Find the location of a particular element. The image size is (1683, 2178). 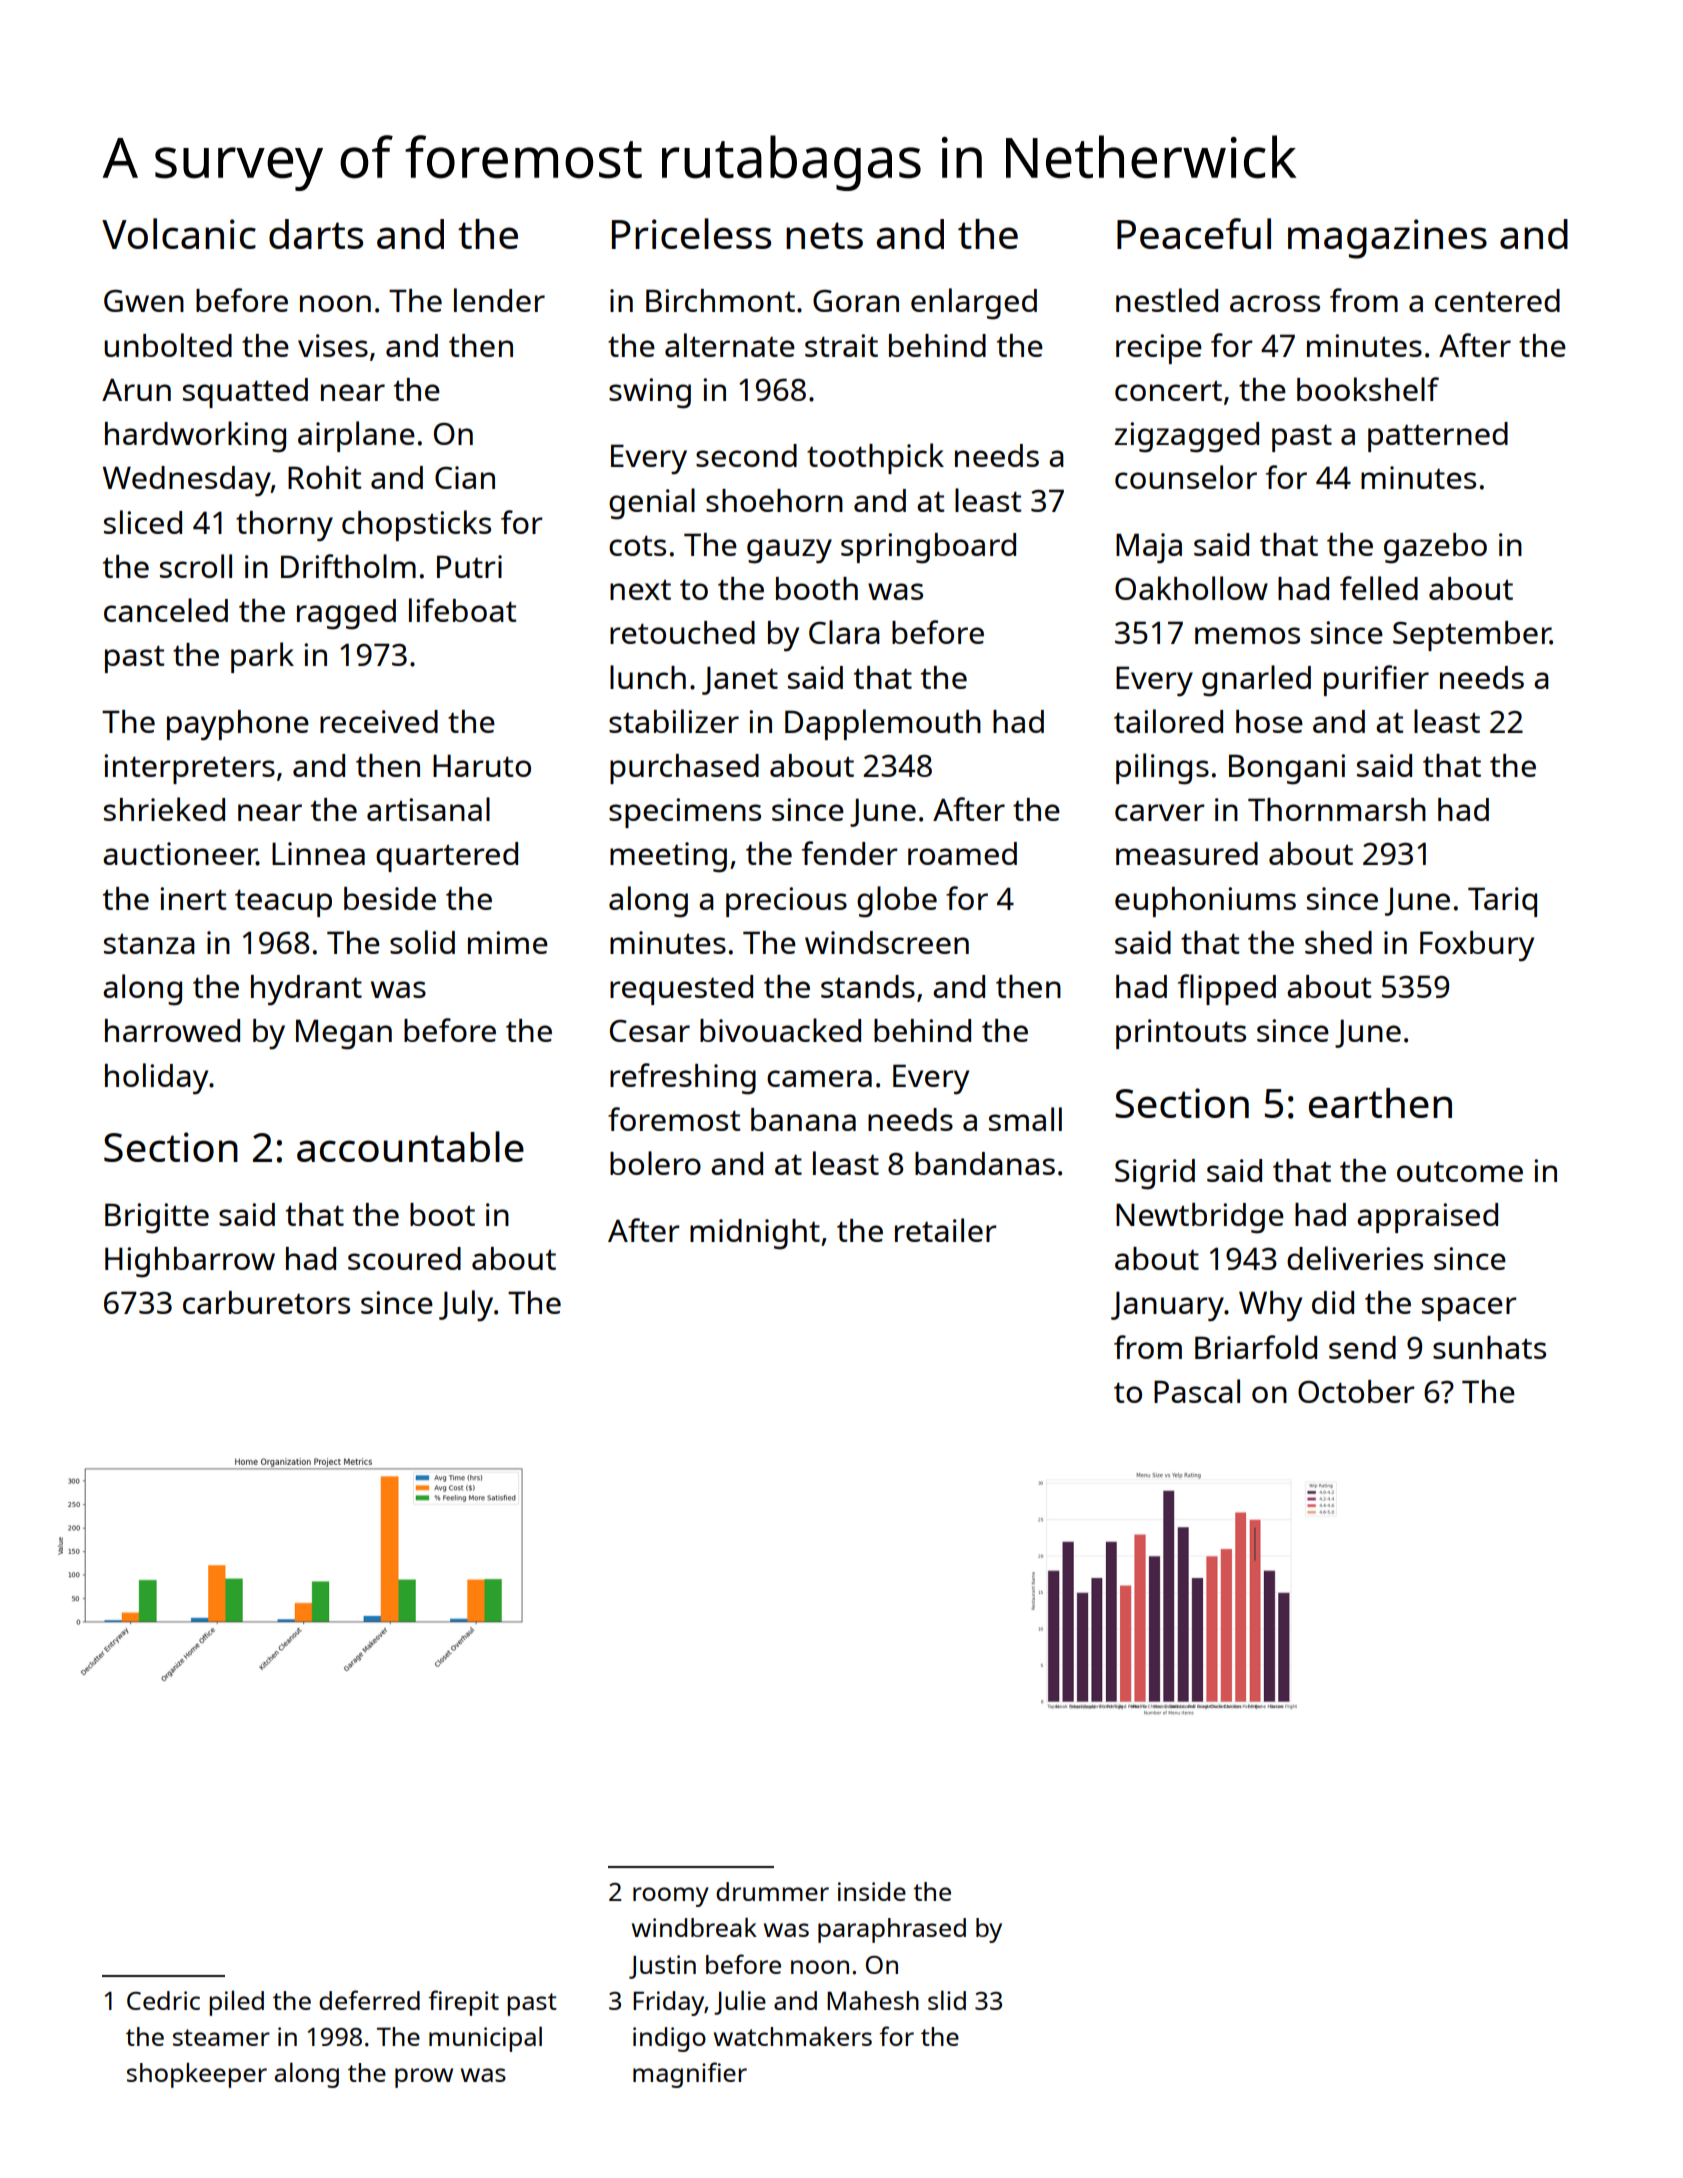

canceled is located at coordinates (166, 610).
